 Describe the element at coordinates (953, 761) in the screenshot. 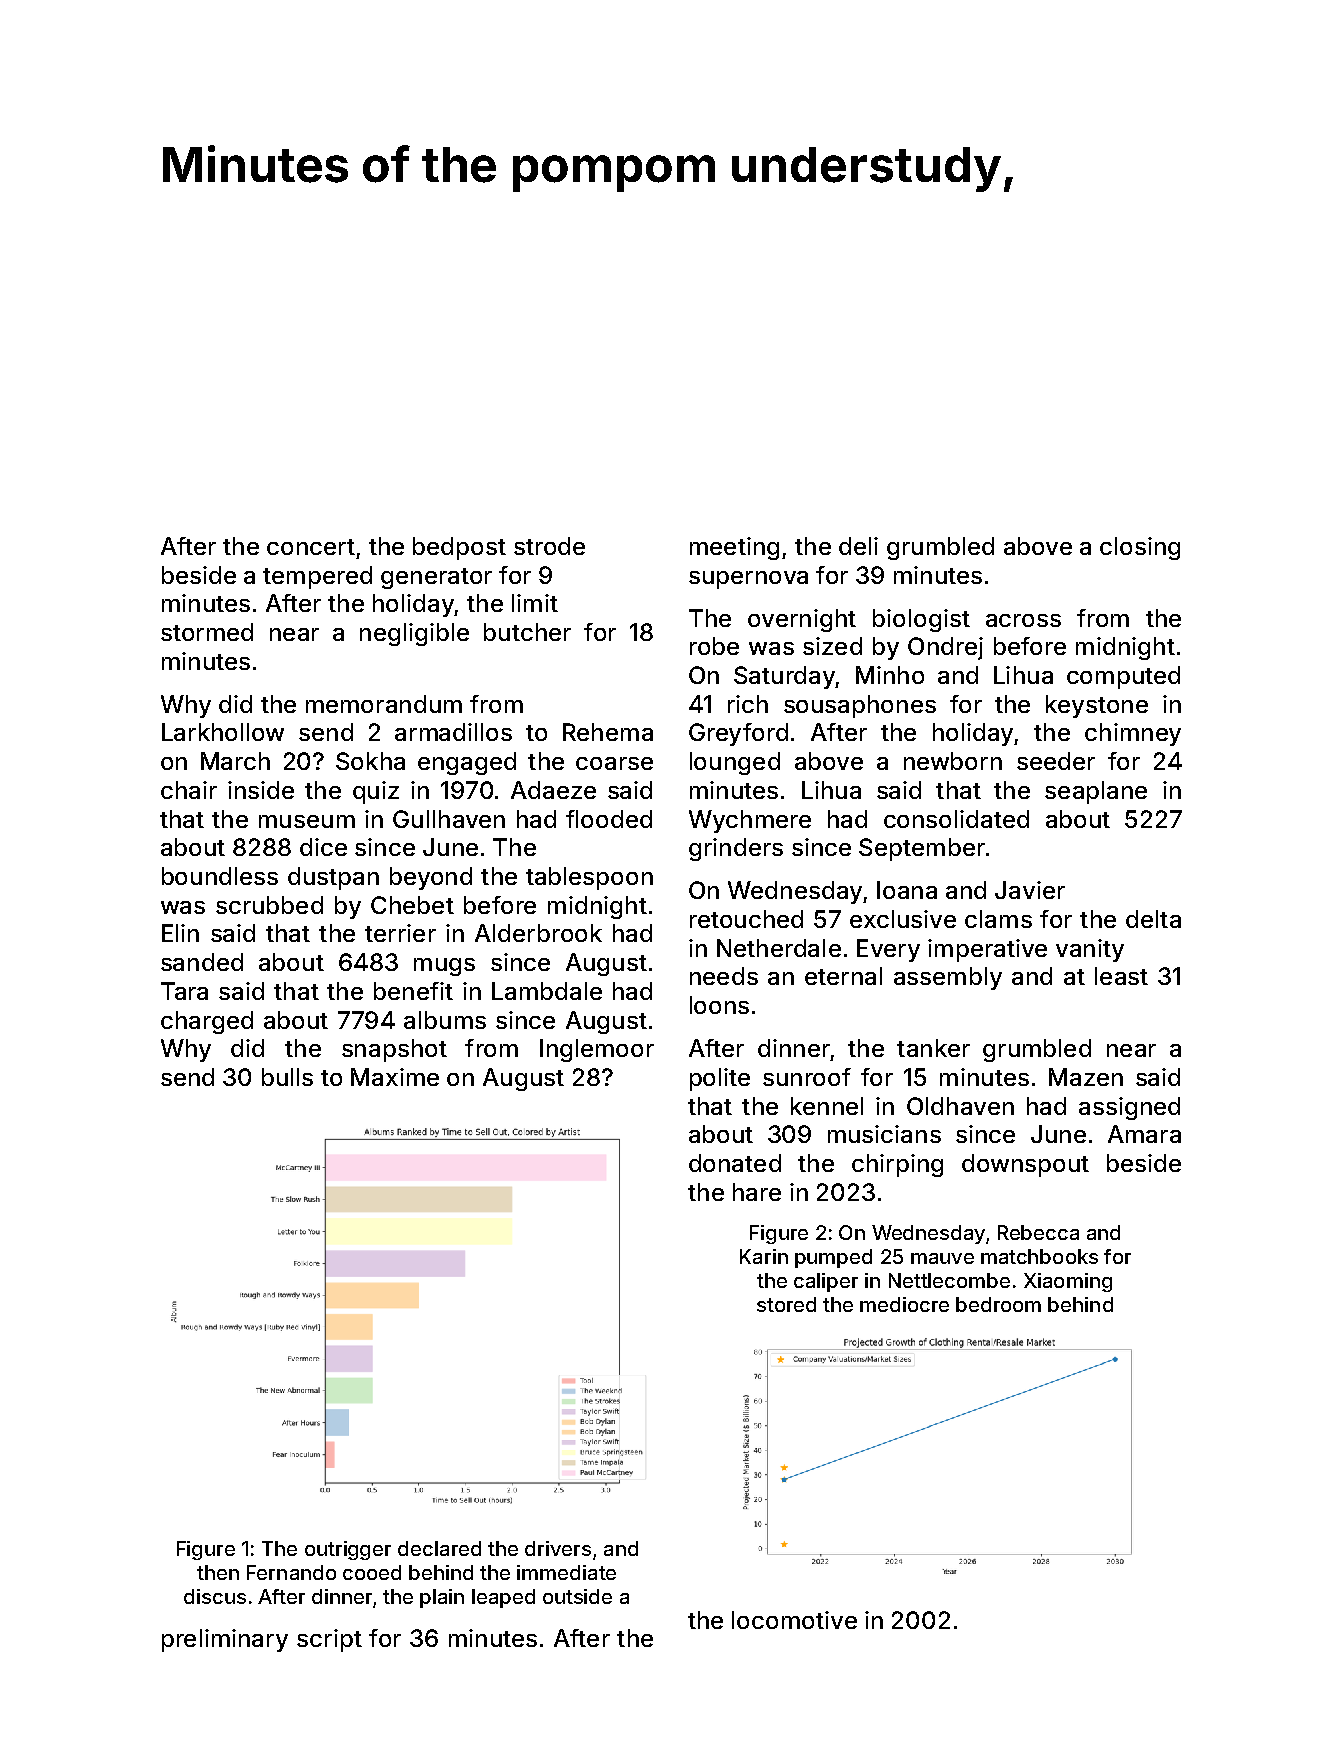

I see `newborn` at that location.
